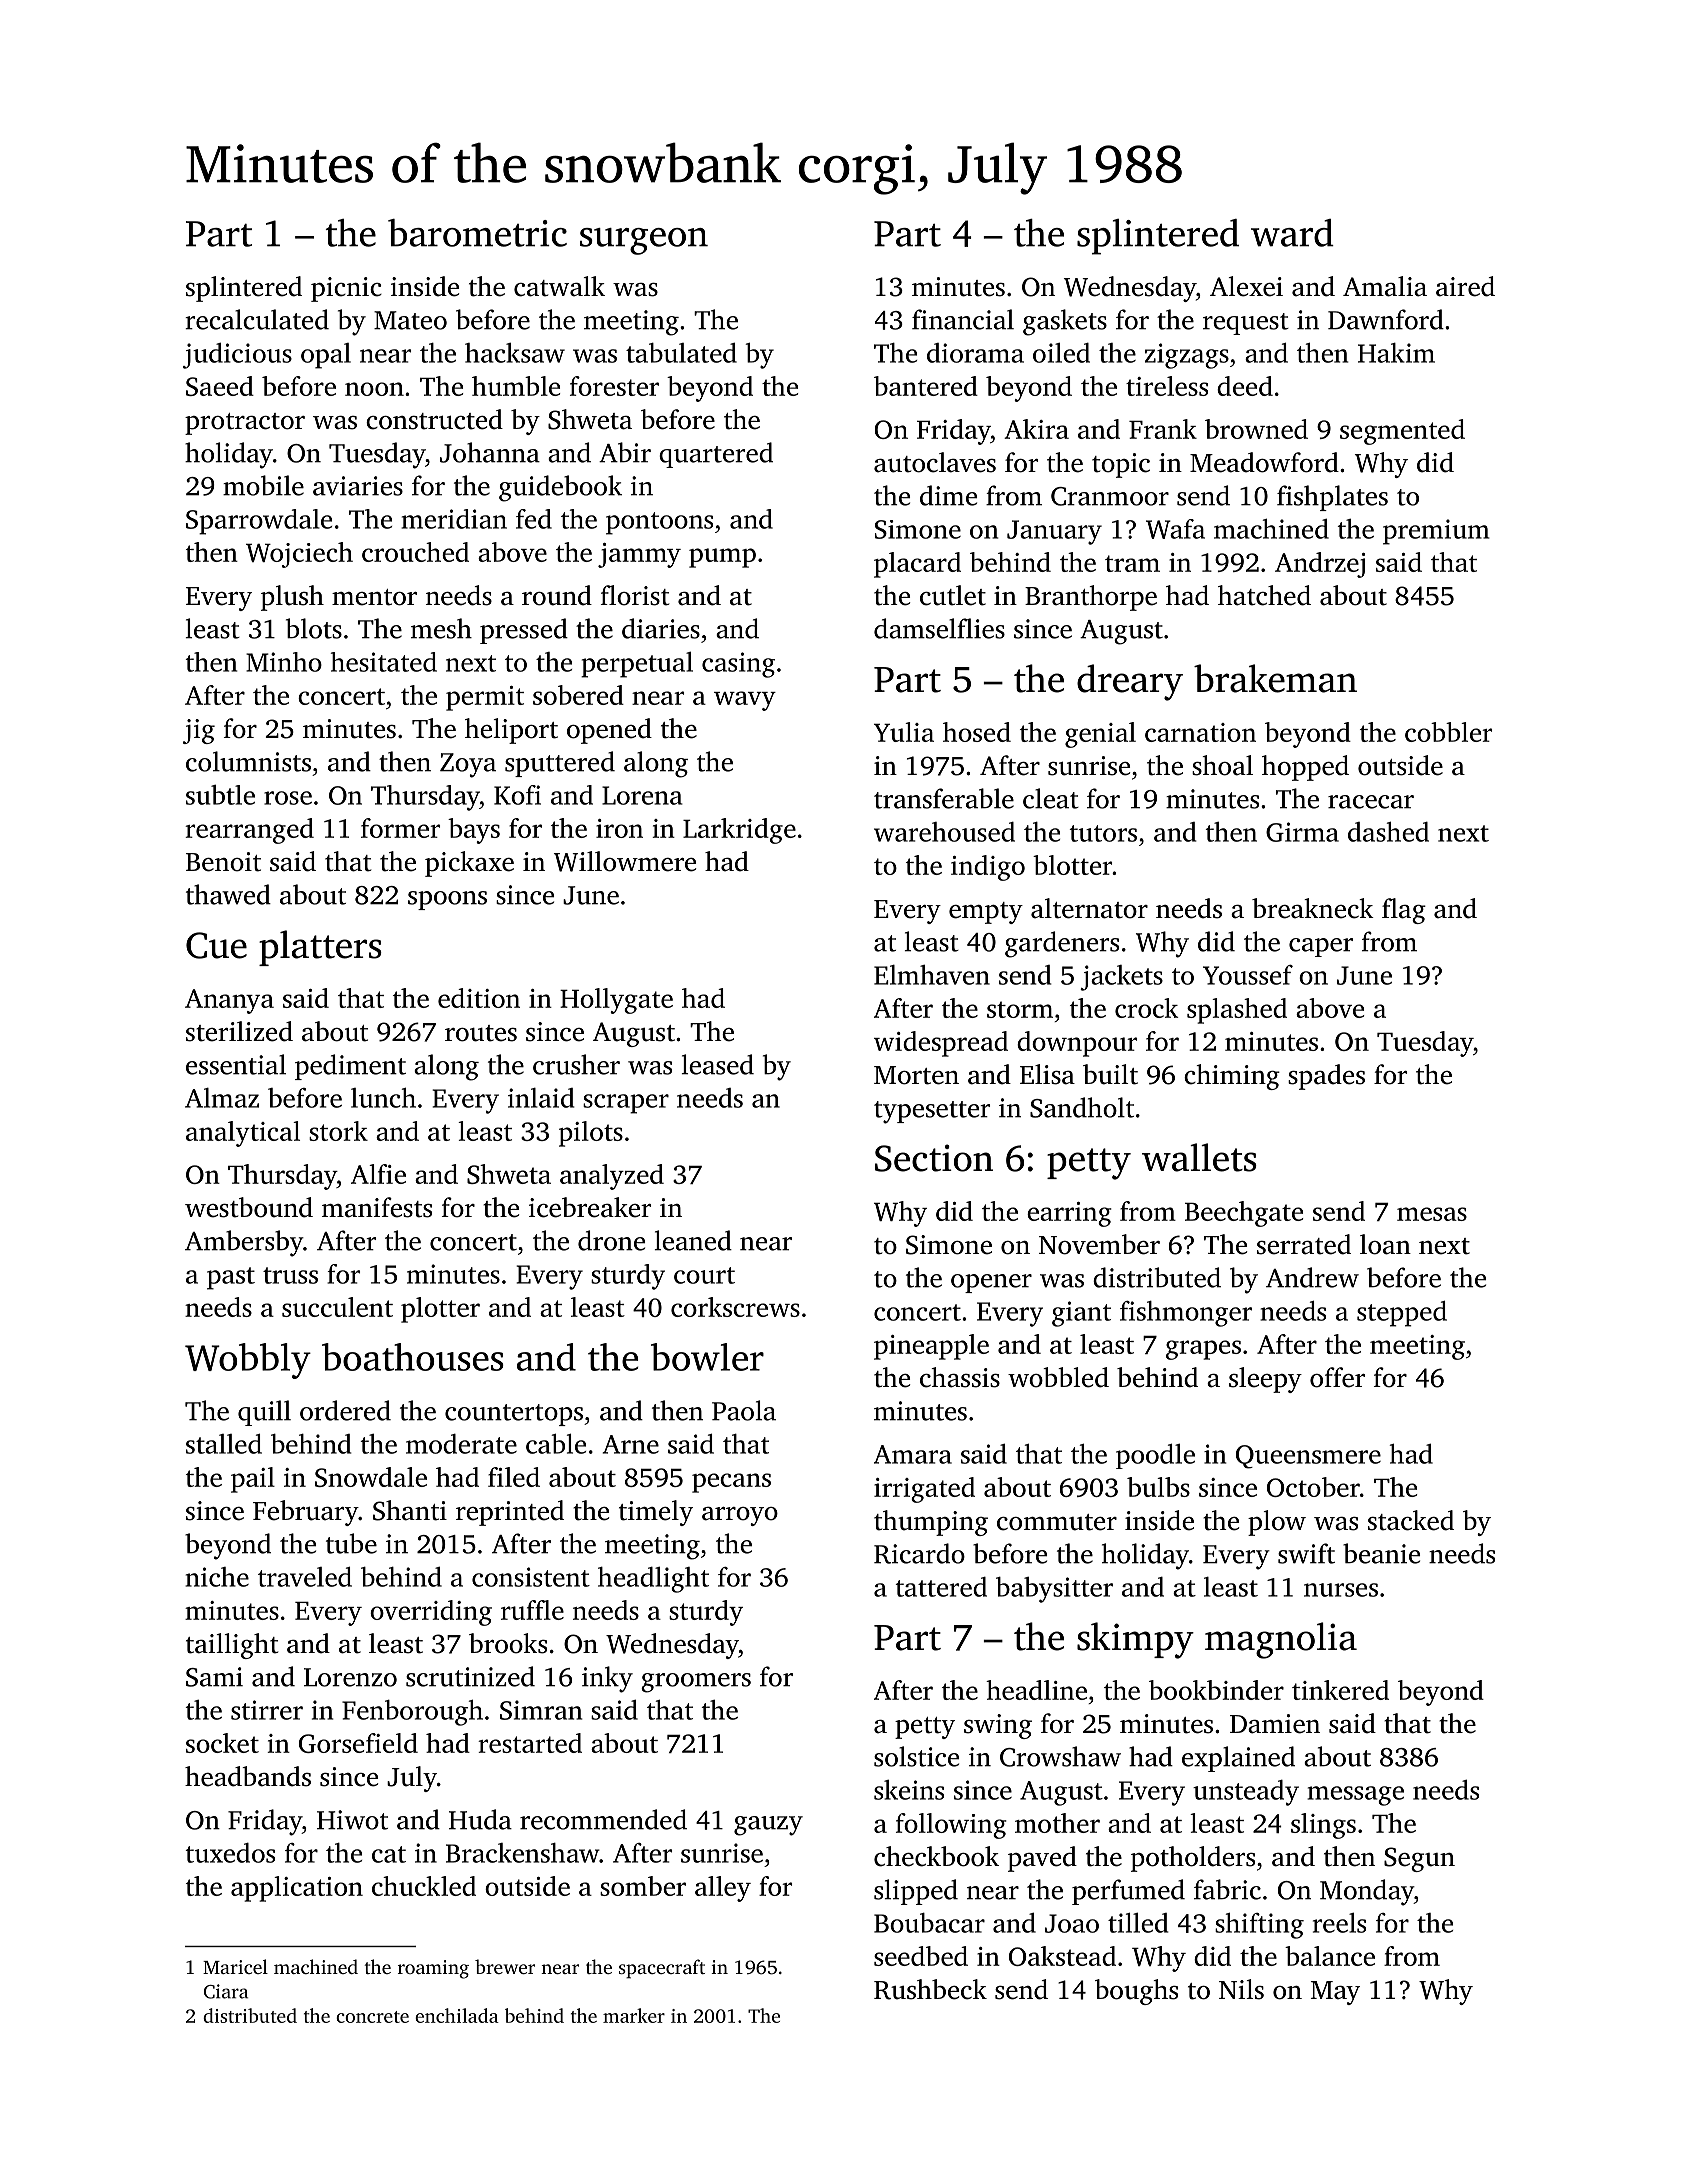 The image size is (1683, 2178). I want to click on flag, so click(1404, 911).
